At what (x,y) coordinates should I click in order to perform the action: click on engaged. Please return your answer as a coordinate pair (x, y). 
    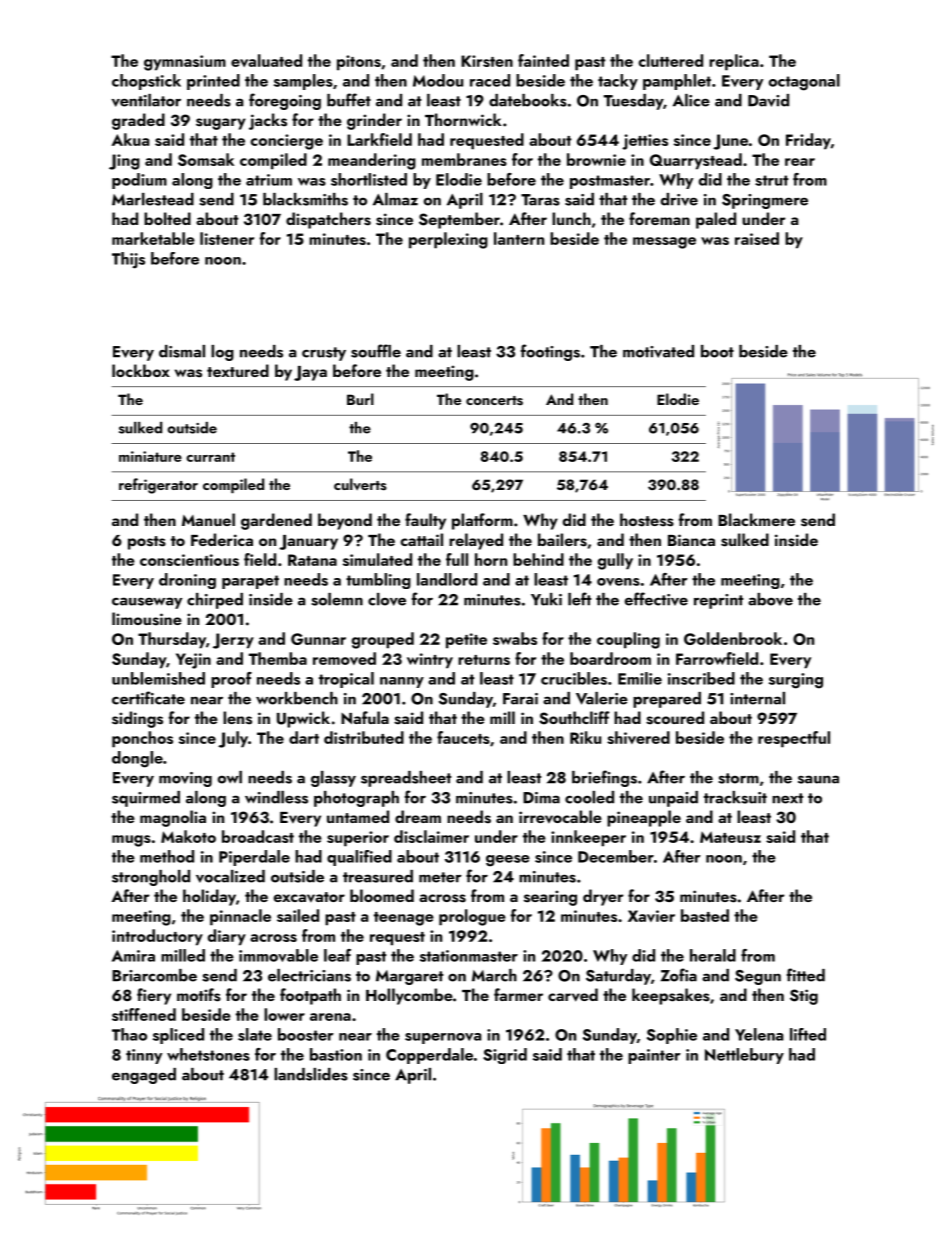
    Looking at the image, I should click on (144, 1076).
